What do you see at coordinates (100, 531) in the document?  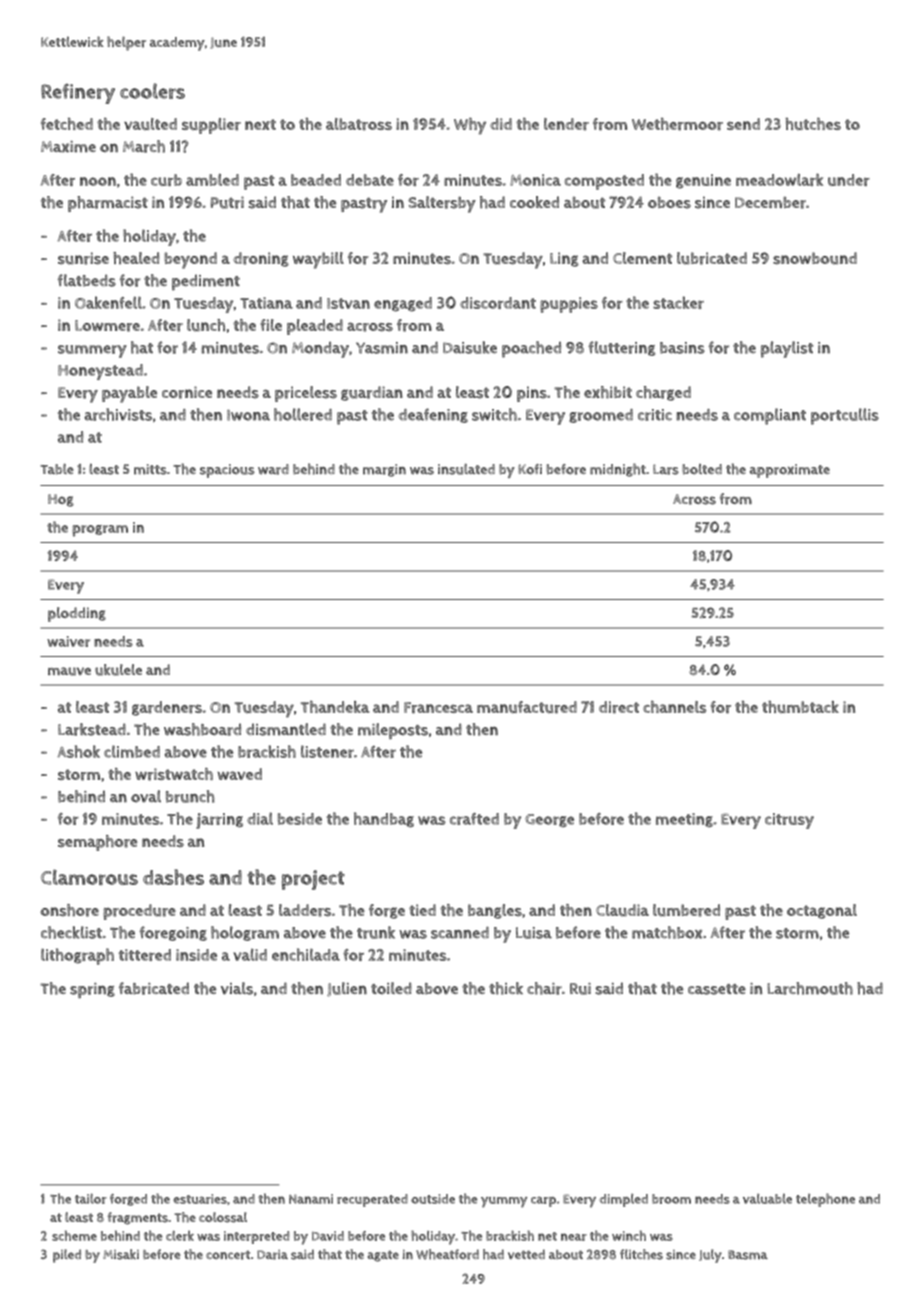 I see `program` at bounding box center [100, 531].
